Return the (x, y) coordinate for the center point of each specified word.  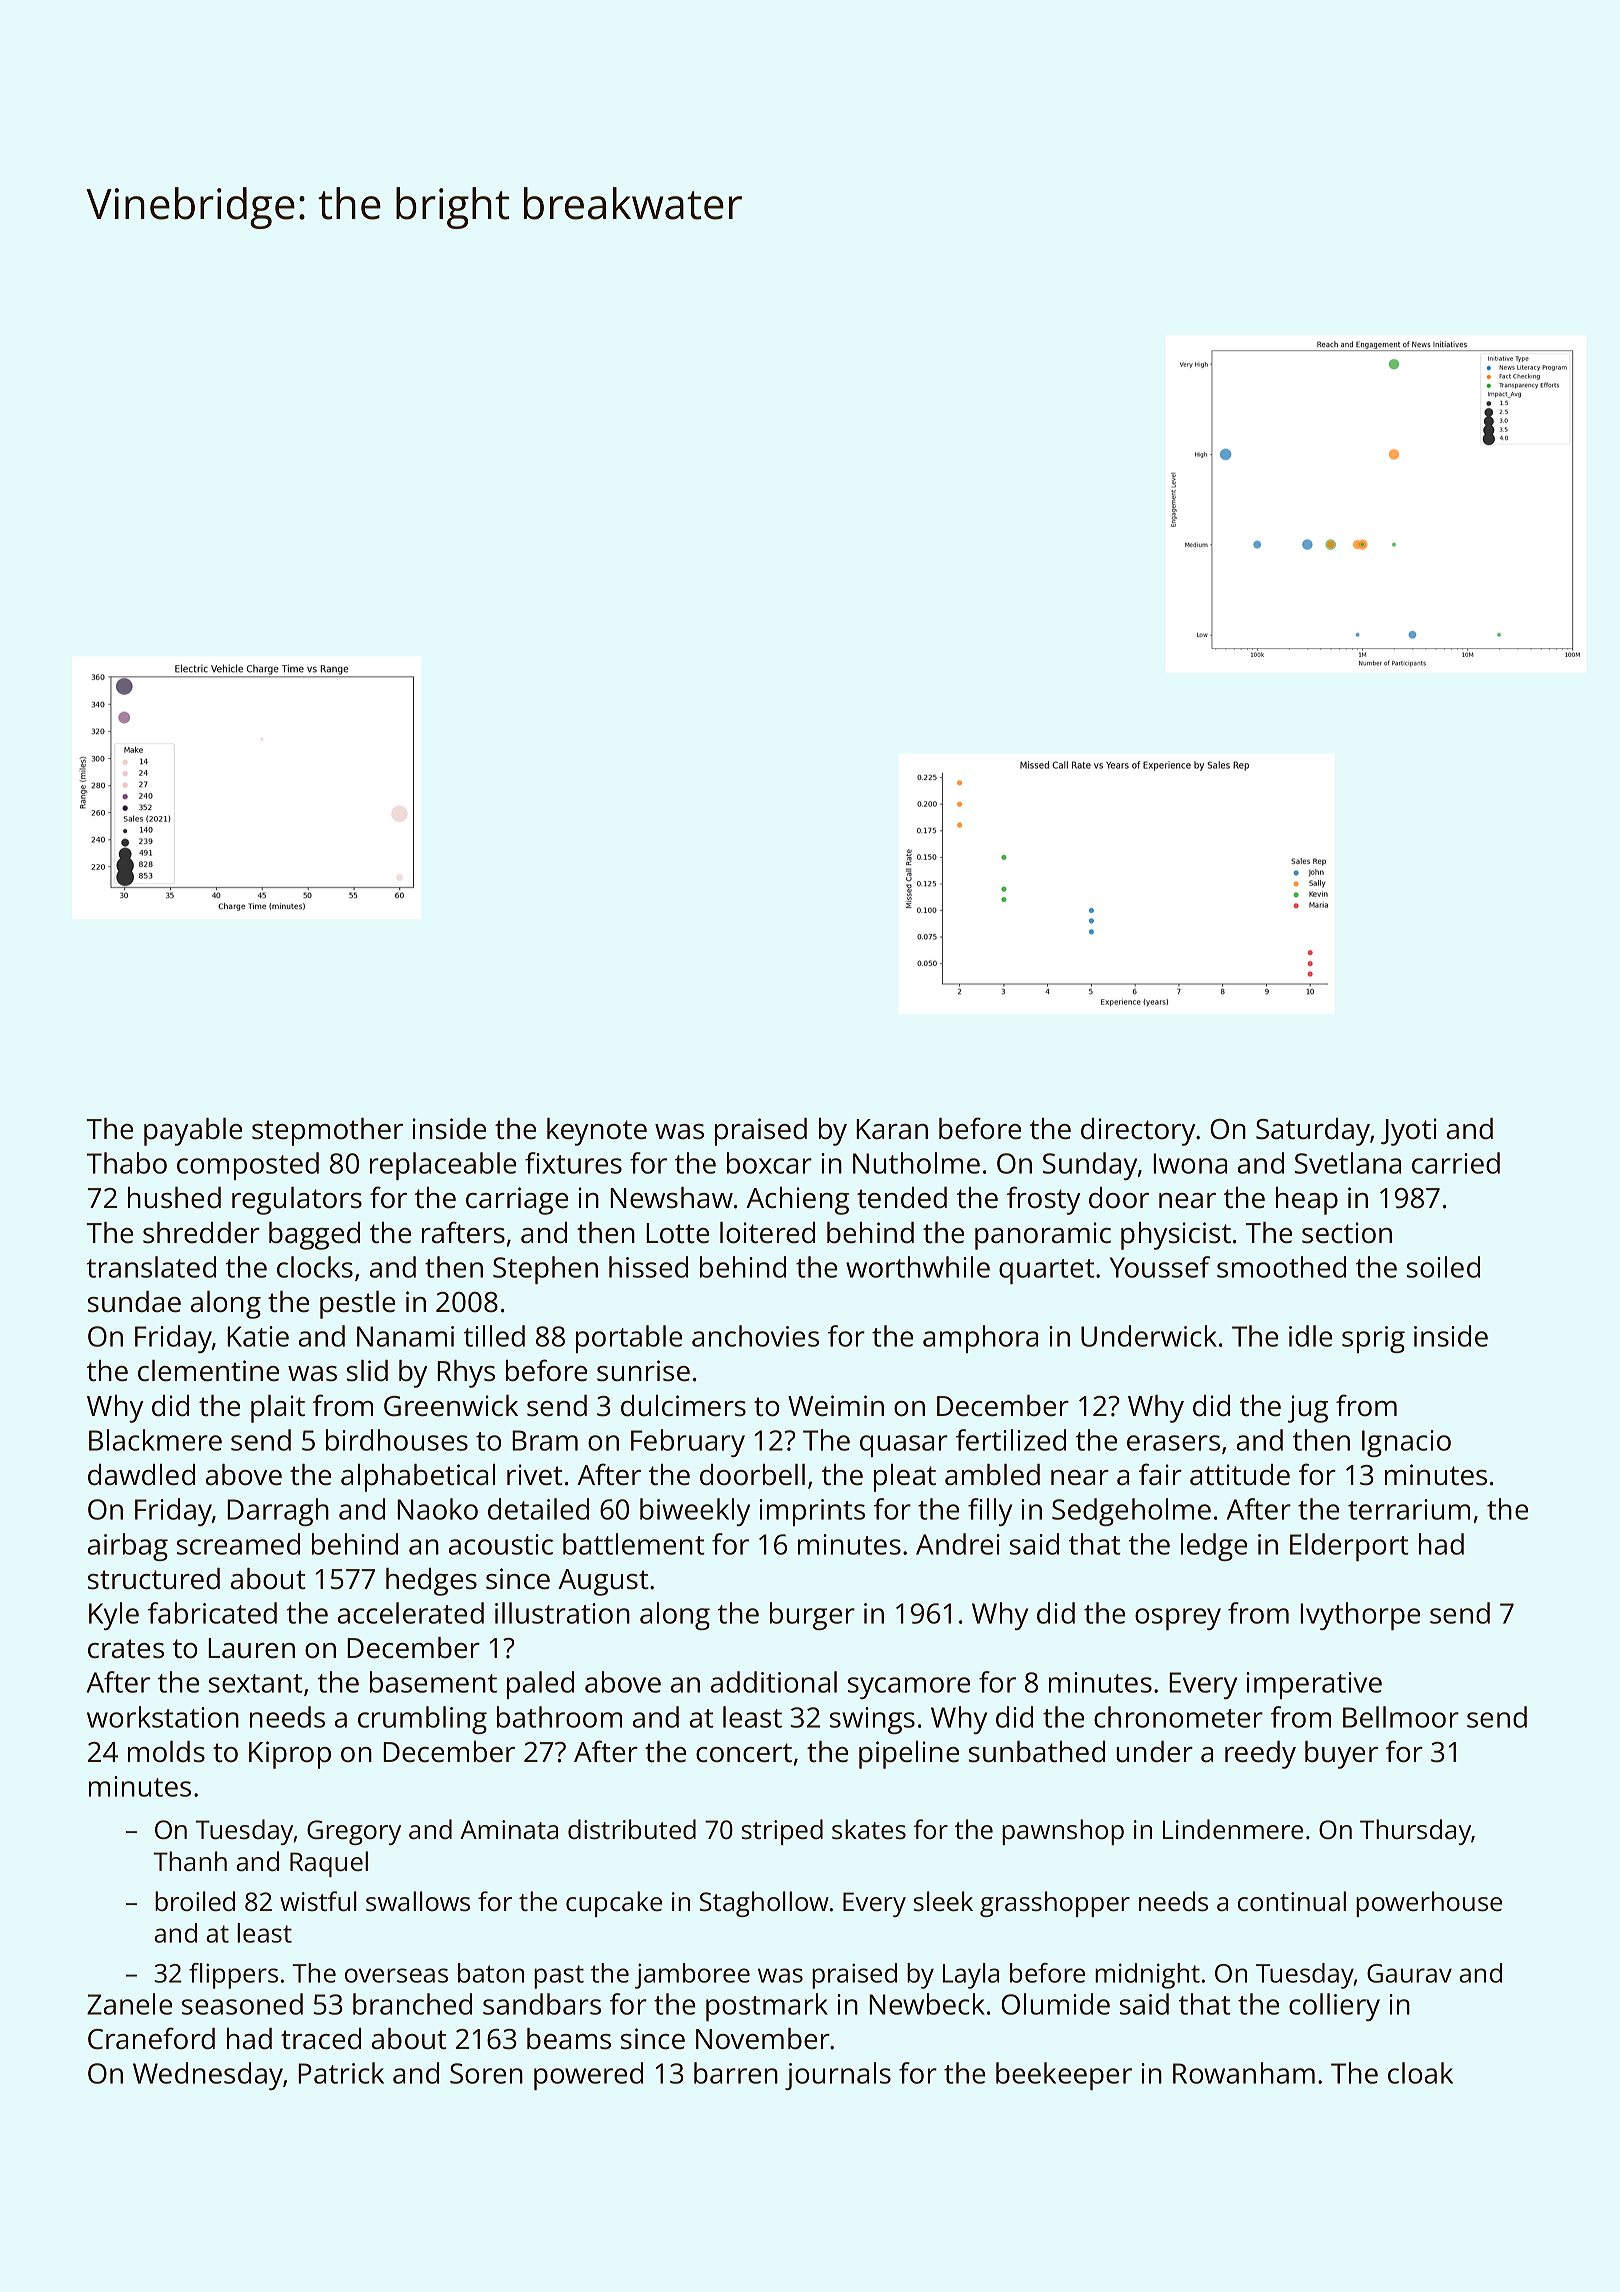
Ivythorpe (1360, 1616)
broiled (195, 1901)
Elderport (1349, 1547)
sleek (943, 1901)
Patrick (341, 2073)
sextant (256, 1683)
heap (1307, 1201)
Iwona (1190, 1163)
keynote (597, 1132)
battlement (634, 1544)
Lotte (677, 1233)
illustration (562, 1613)
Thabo (126, 1163)
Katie (258, 1336)
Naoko (437, 1509)
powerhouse (1429, 1904)
